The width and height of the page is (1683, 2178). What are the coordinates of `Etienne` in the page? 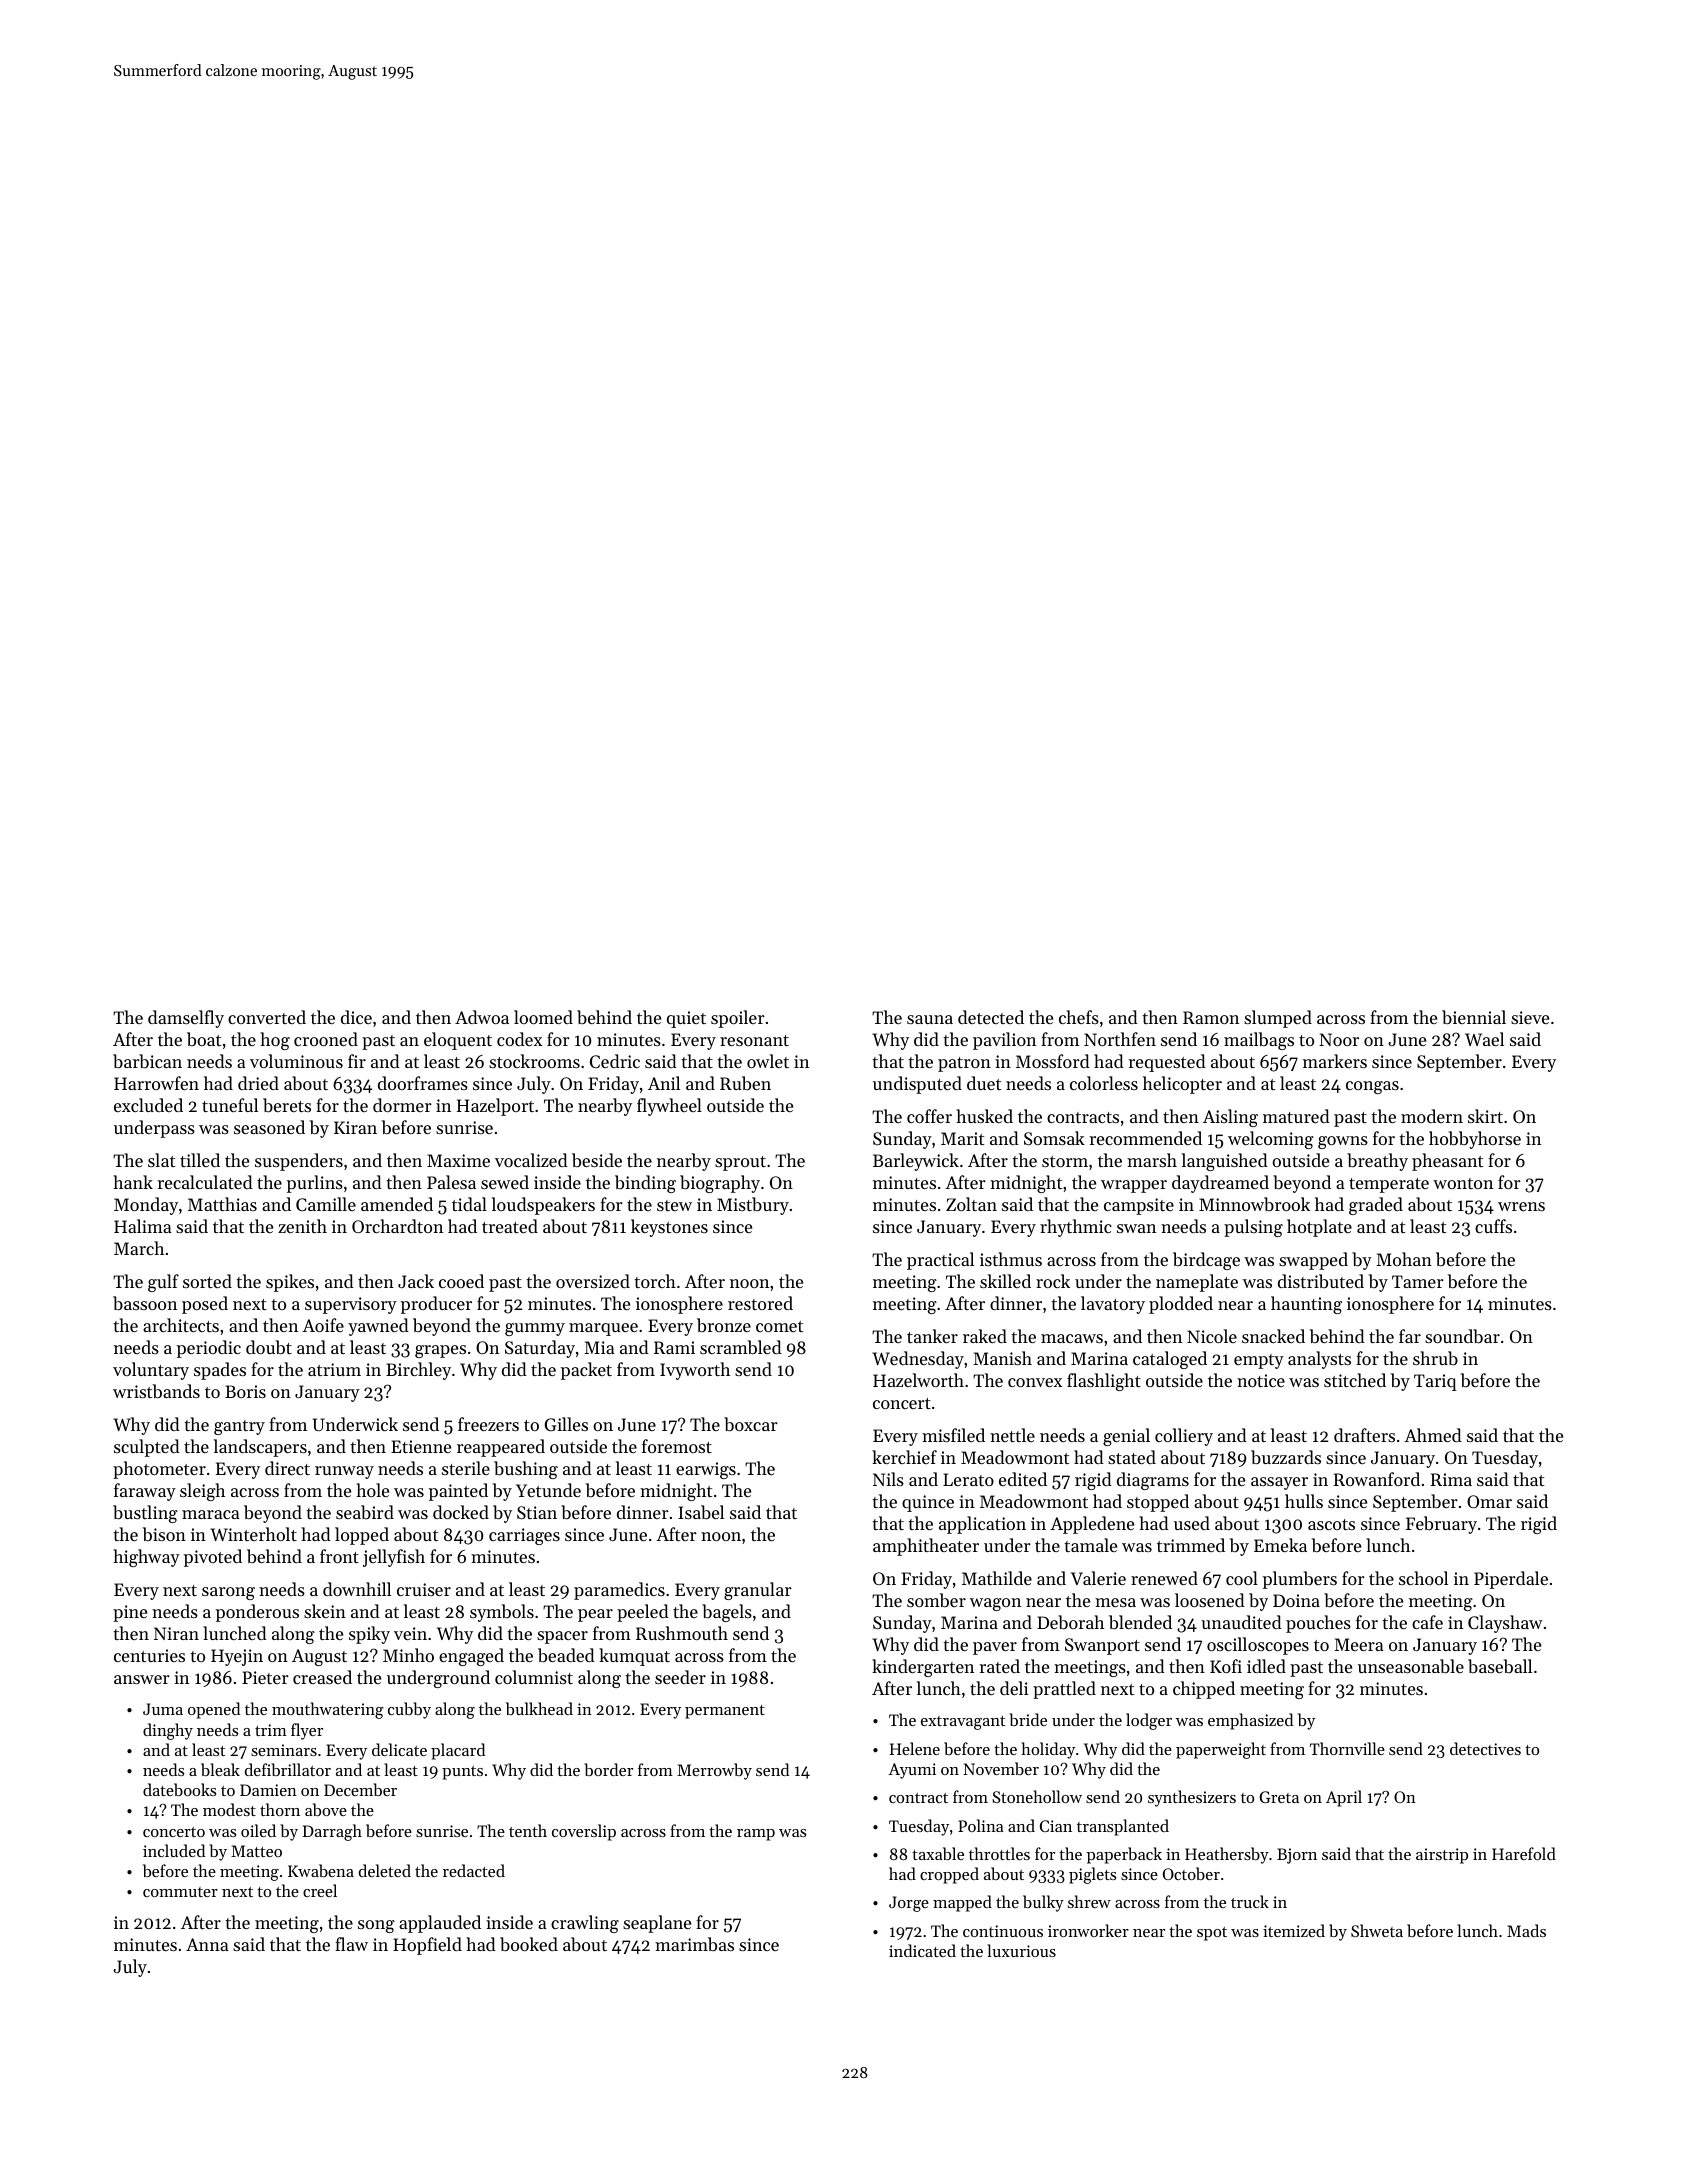 It's located at (421, 1446).
